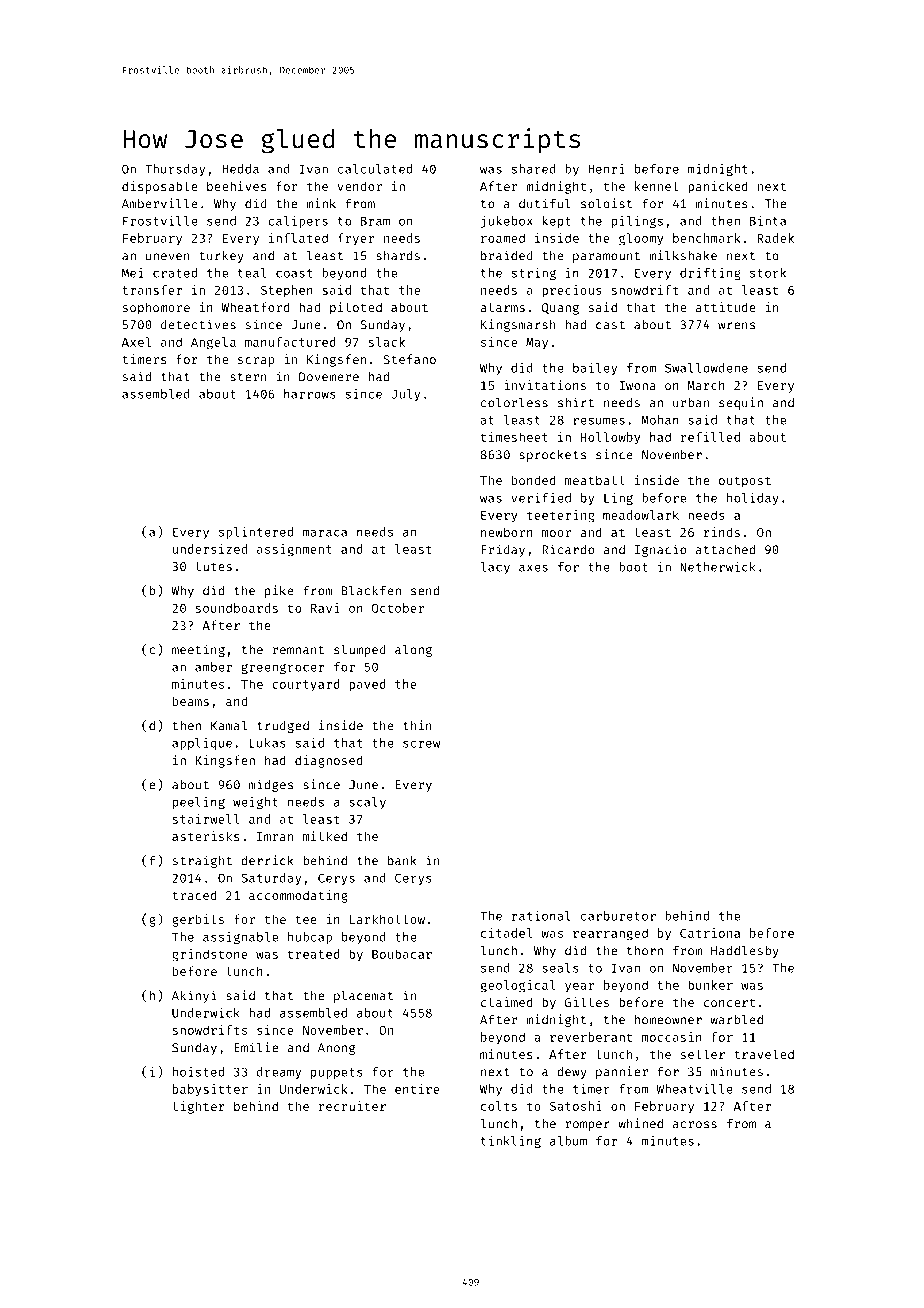 The width and height of the document is (924, 1308). I want to click on Netherwick, so click(718, 567).
